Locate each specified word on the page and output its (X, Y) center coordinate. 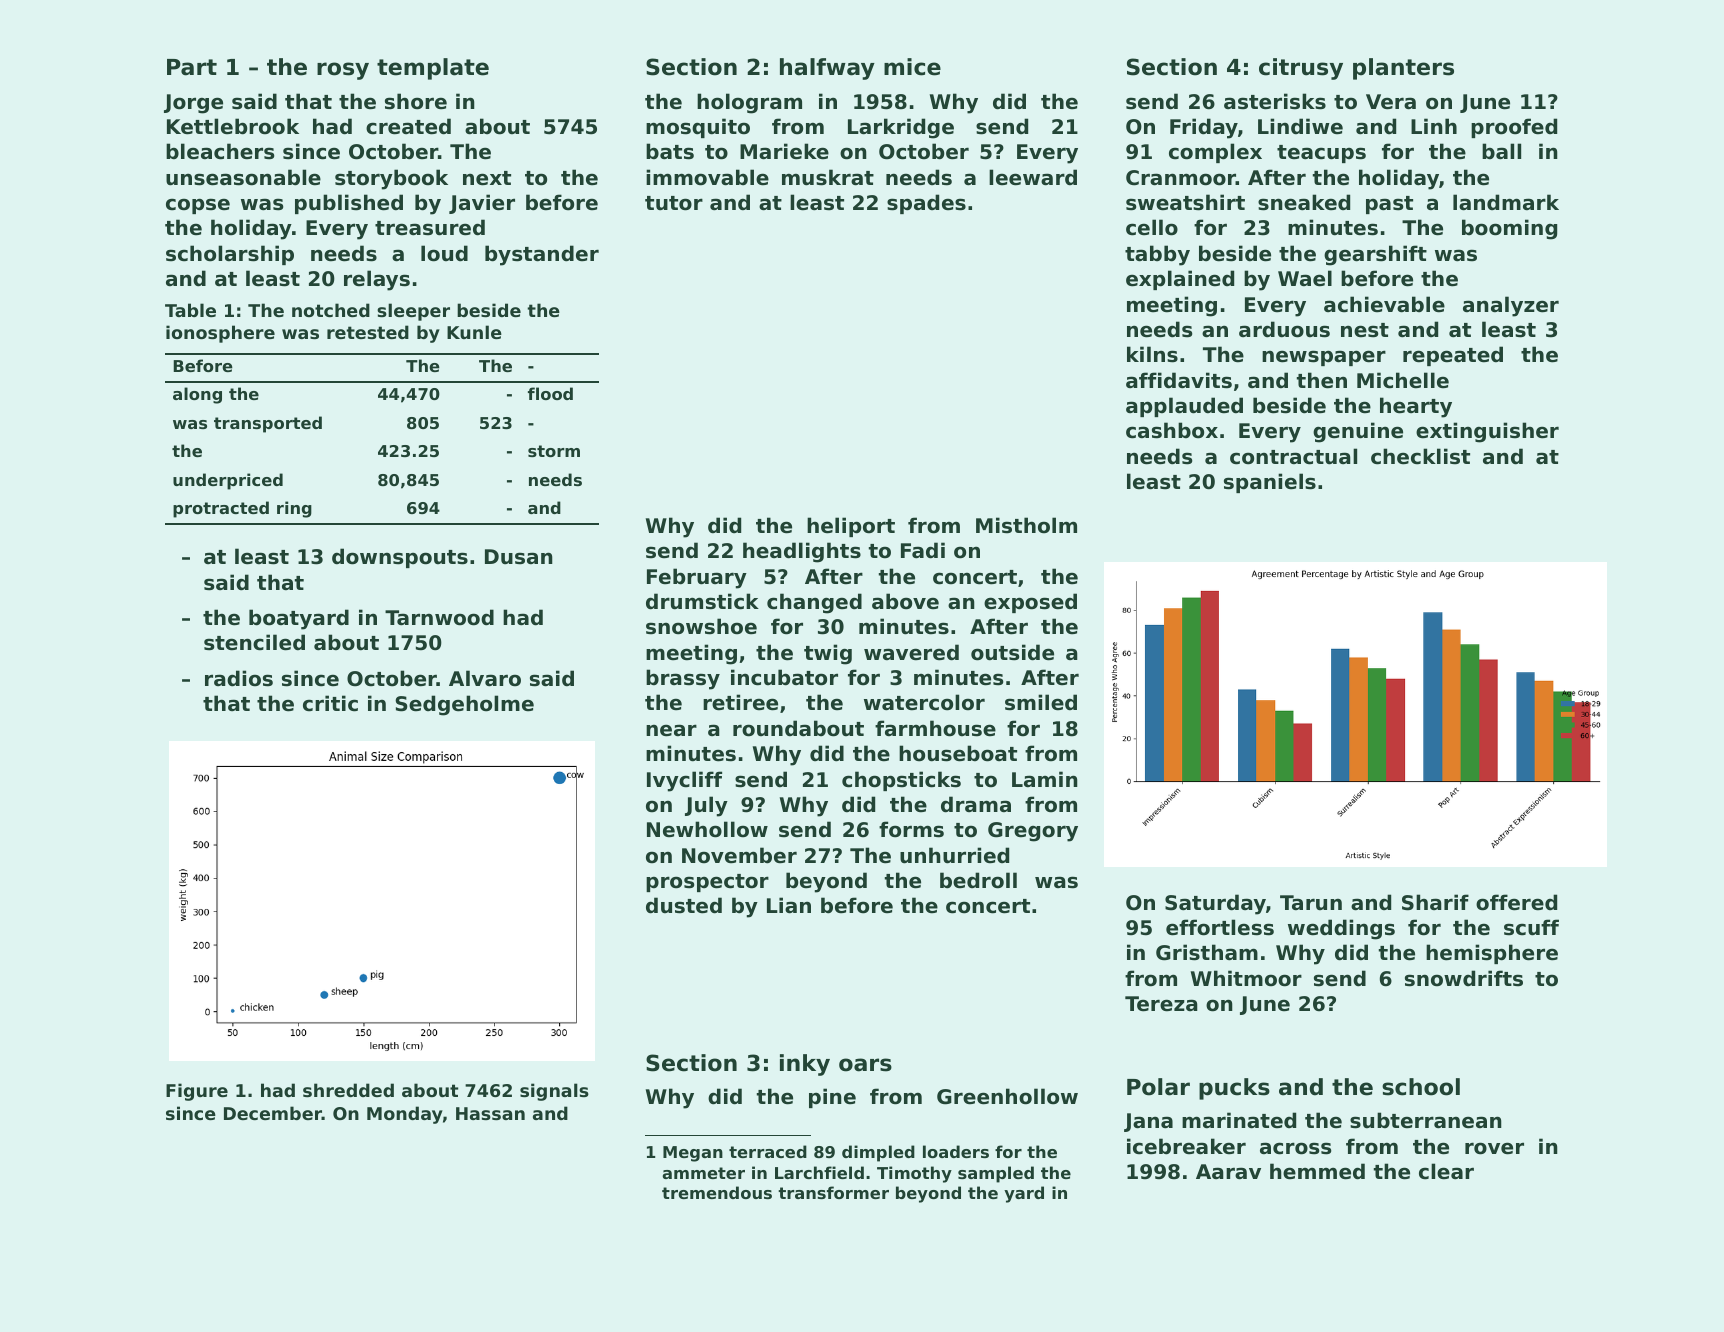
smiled (1041, 702)
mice (912, 67)
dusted (684, 905)
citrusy (1301, 69)
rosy (343, 71)
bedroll (978, 880)
